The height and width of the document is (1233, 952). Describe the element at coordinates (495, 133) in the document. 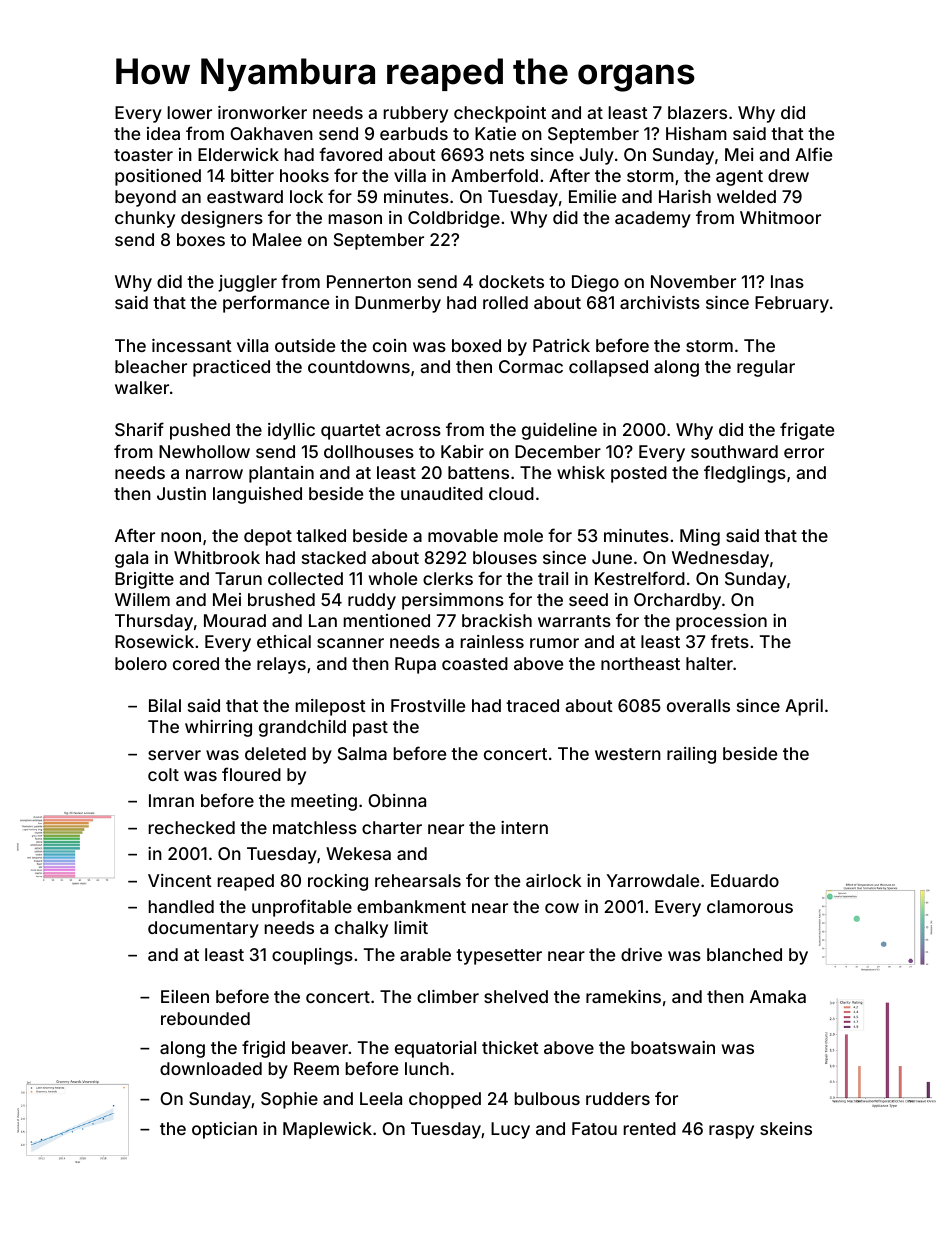

I see `Katie` at that location.
